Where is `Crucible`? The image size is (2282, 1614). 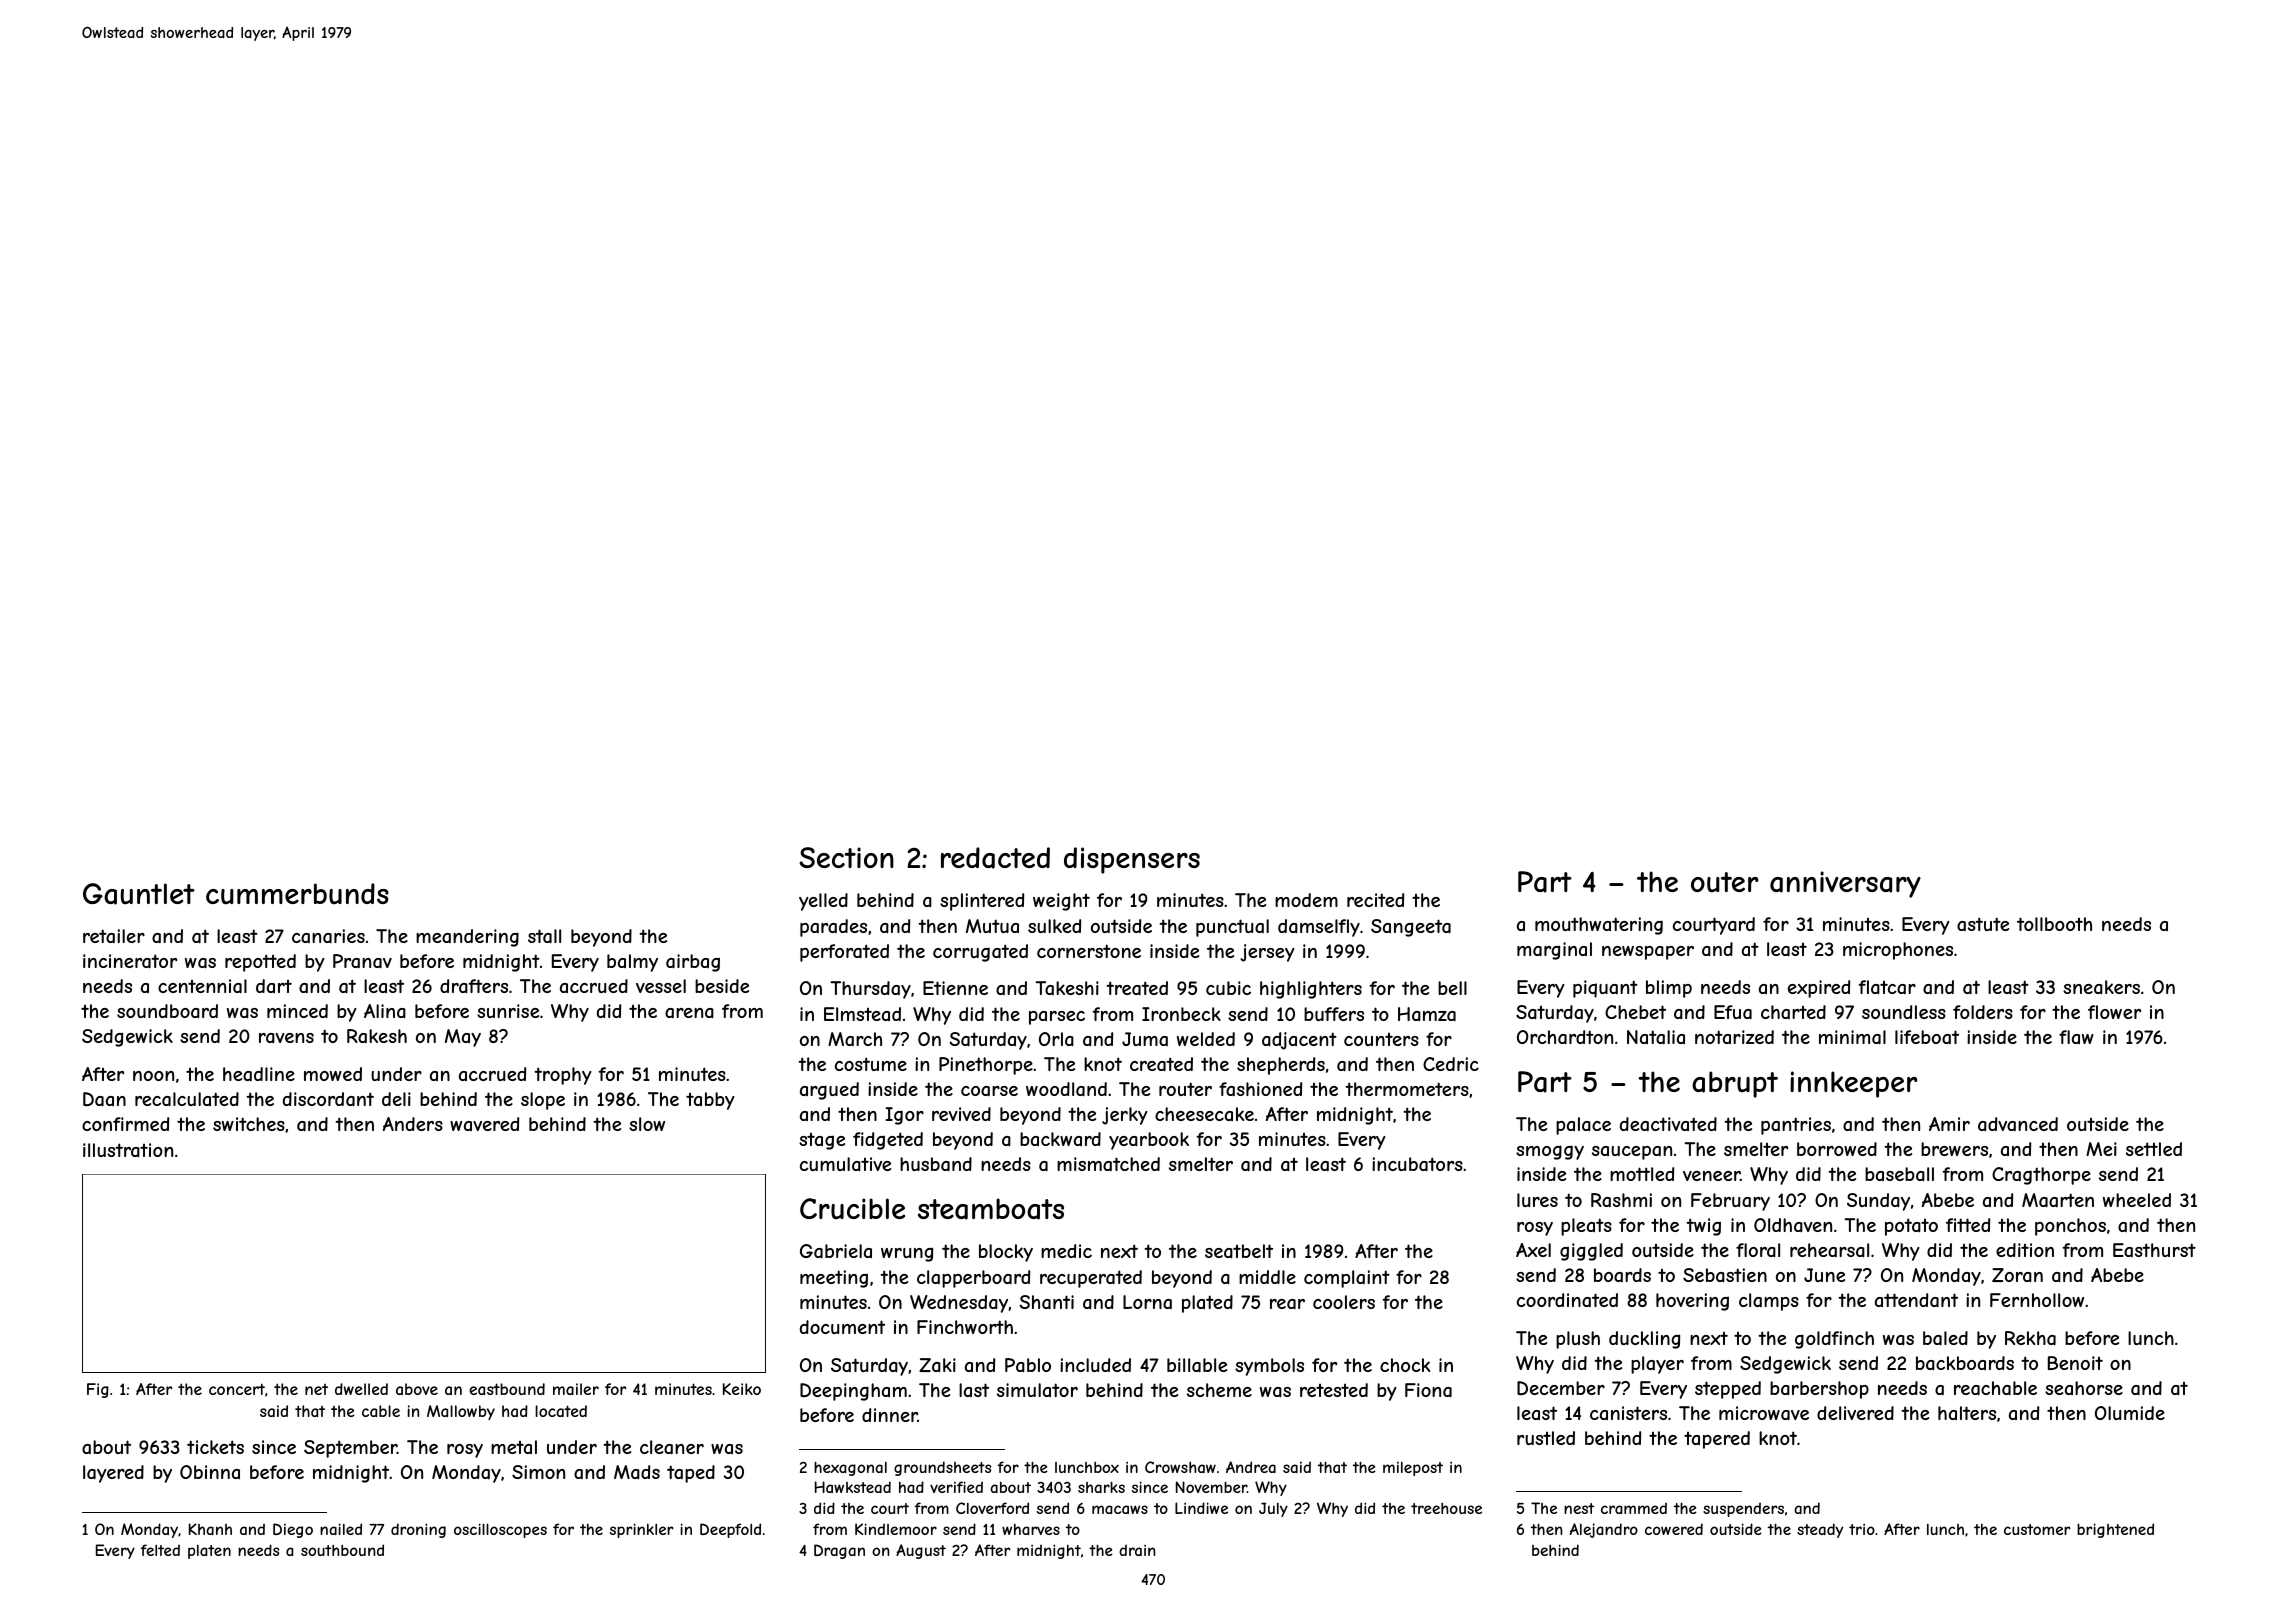
Crucible is located at coordinates (852, 1208).
